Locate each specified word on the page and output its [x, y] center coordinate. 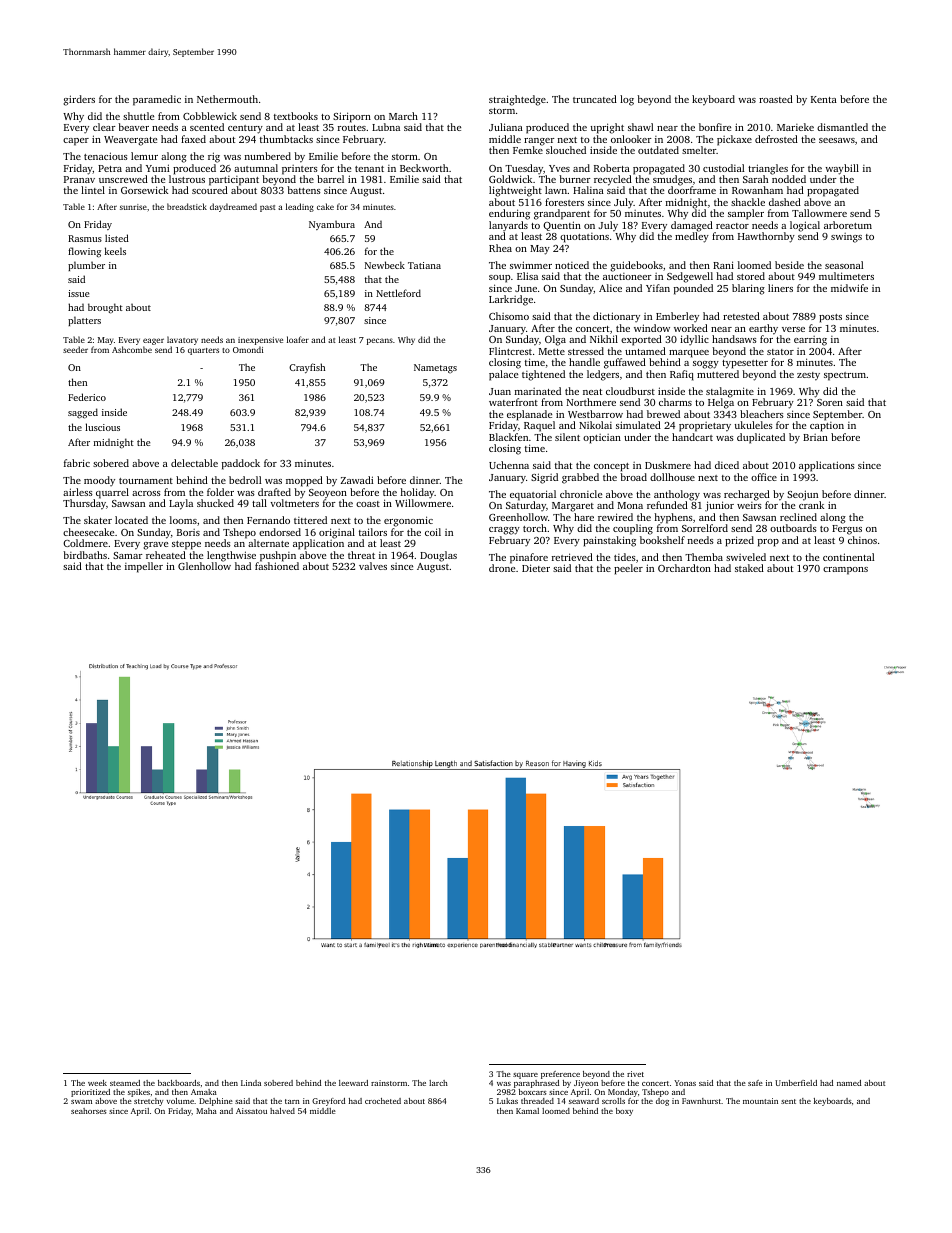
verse [793, 329]
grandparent [562, 214]
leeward [353, 1083]
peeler [628, 569]
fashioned [277, 566]
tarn [292, 1101]
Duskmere [668, 465]
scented [207, 127]
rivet [635, 1074]
